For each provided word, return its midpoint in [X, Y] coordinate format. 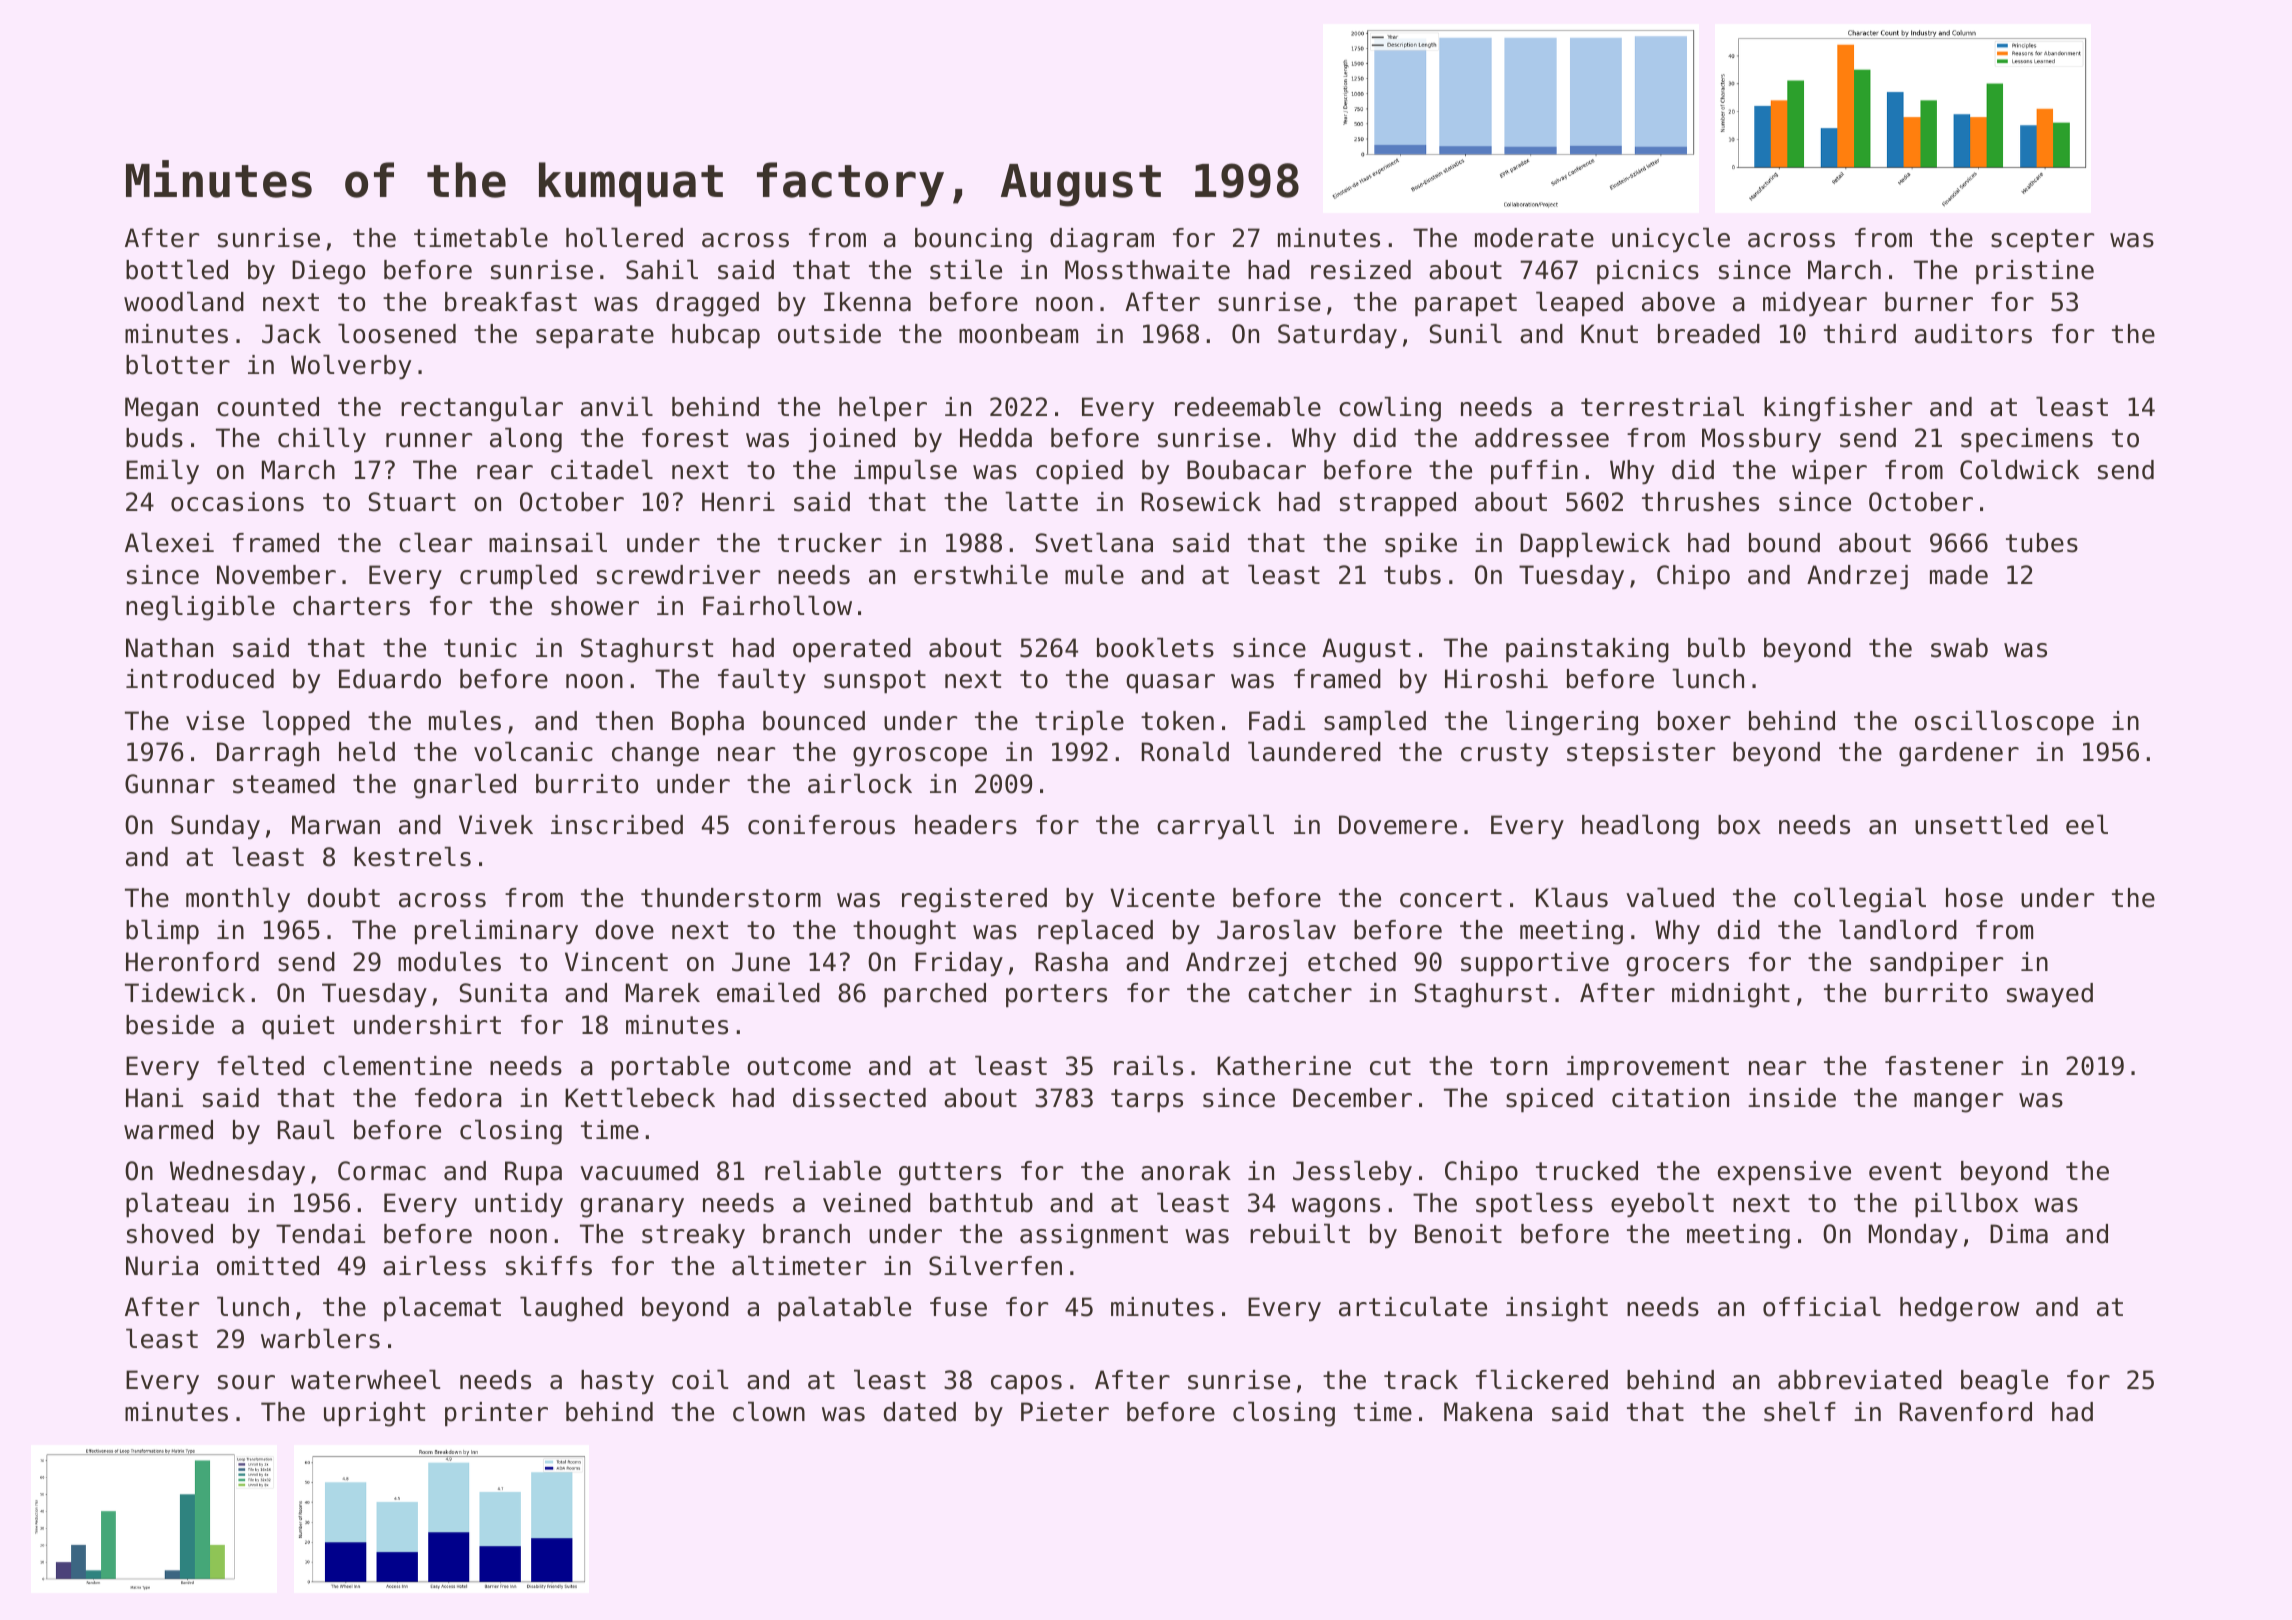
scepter [2042, 240]
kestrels [412, 856]
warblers [320, 1338]
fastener [1944, 1066]
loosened [397, 333]
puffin [1534, 472]
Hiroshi [1496, 679]
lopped [306, 722]
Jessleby [1352, 1172]
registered [974, 900]
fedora [458, 1098]
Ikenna [867, 302]
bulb [1716, 647]
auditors [1973, 334]
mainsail [548, 542]
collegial [1860, 900]
